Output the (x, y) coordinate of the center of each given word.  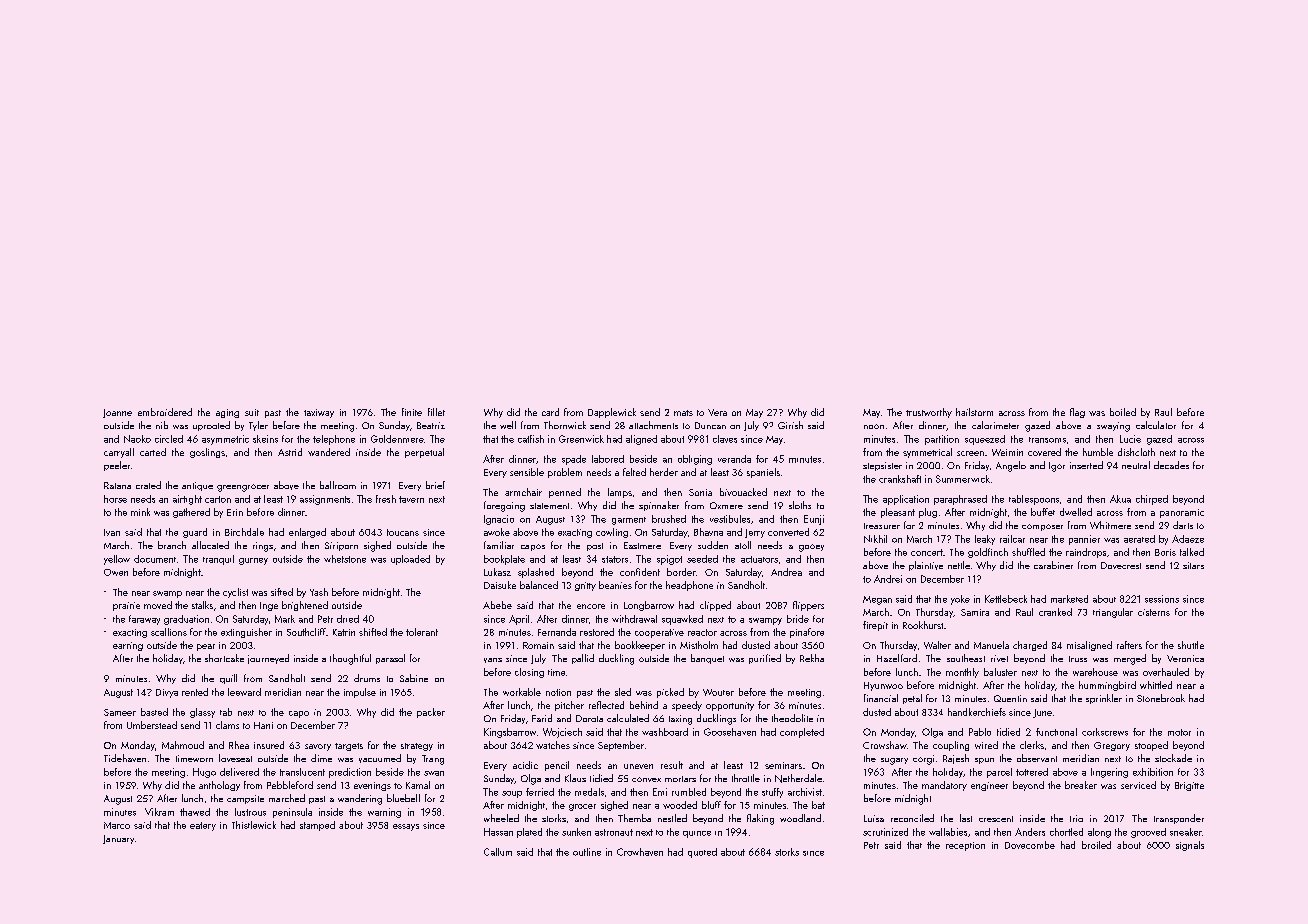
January (118, 839)
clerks (1032, 745)
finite (412, 412)
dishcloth (1136, 452)
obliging (695, 460)
